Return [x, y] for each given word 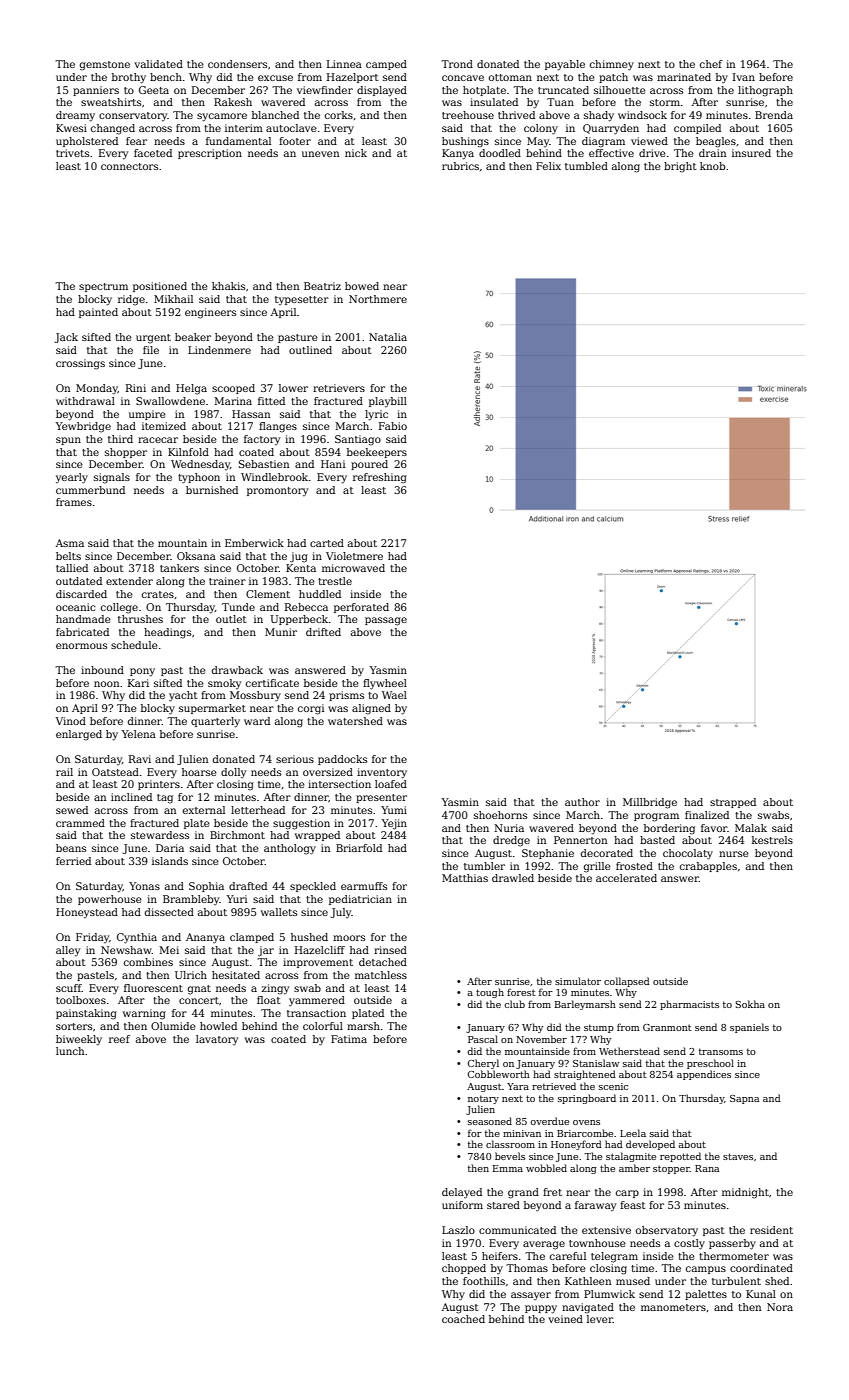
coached [463, 1319]
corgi [311, 709]
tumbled [586, 166]
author [582, 802]
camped [386, 65]
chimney [612, 65]
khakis [228, 286]
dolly [233, 773]
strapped [733, 803]
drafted [248, 886]
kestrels [772, 840]
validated [158, 64]
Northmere [378, 299]
